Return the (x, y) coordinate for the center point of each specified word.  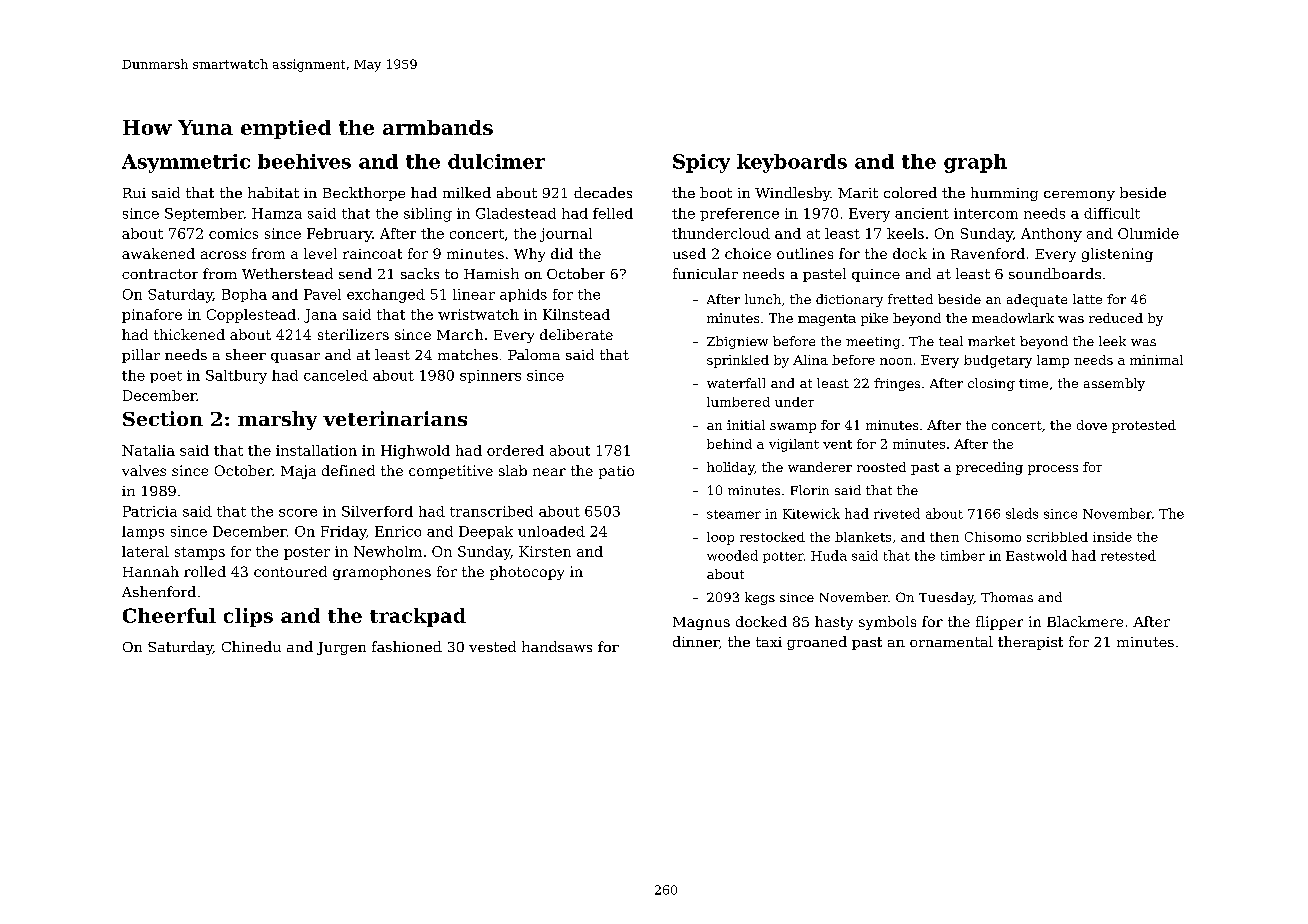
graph (975, 163)
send (355, 273)
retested (1128, 555)
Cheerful (169, 615)
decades (603, 192)
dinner (696, 641)
